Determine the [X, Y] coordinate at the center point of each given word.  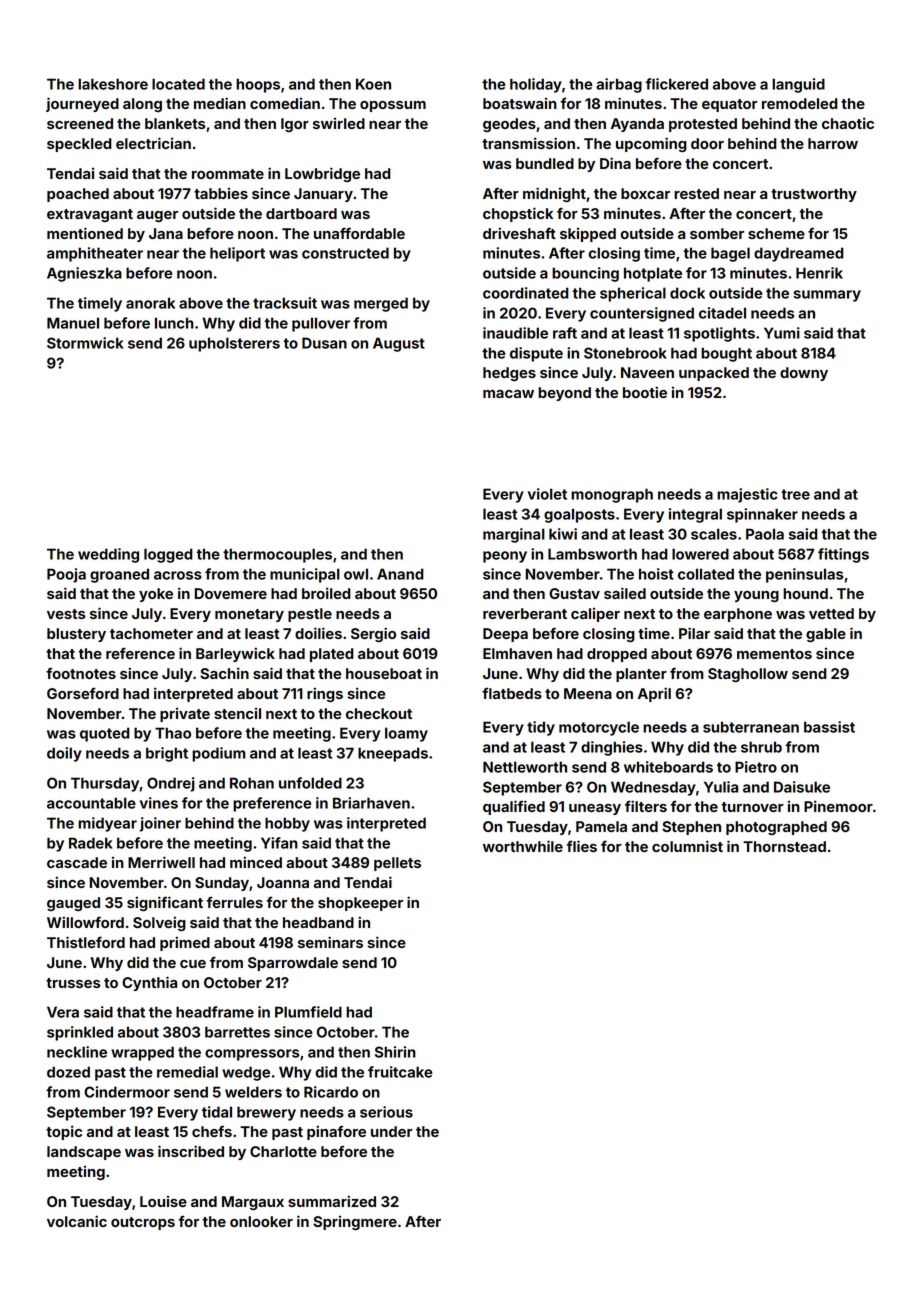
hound [805, 593]
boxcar [645, 193]
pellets [397, 864]
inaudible [515, 333]
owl [356, 574]
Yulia [721, 787]
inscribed [191, 1151]
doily [64, 754]
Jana [166, 233]
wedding [108, 555]
